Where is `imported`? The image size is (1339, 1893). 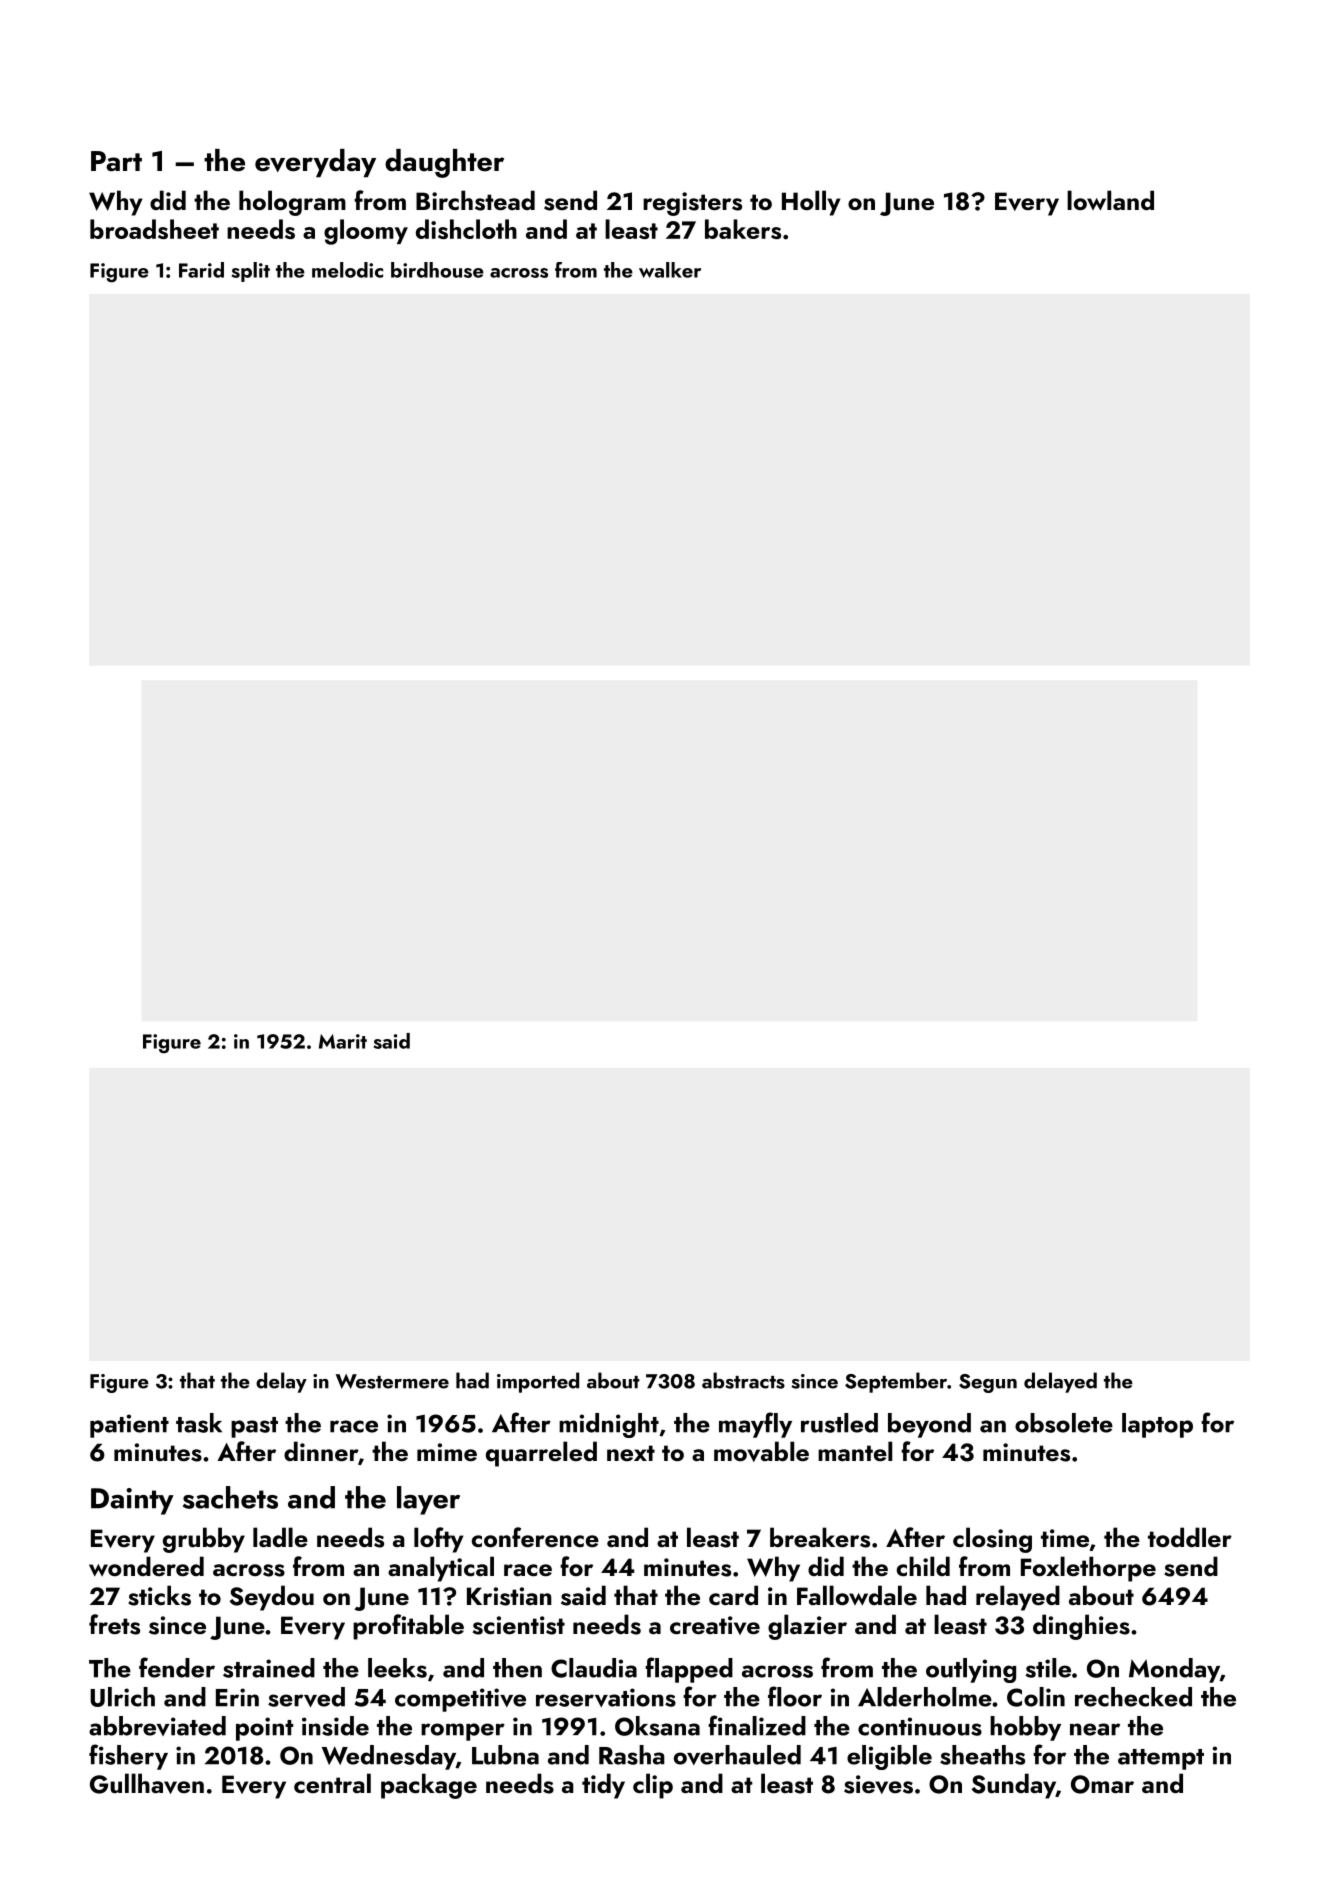 imported is located at coordinates (538, 1382).
